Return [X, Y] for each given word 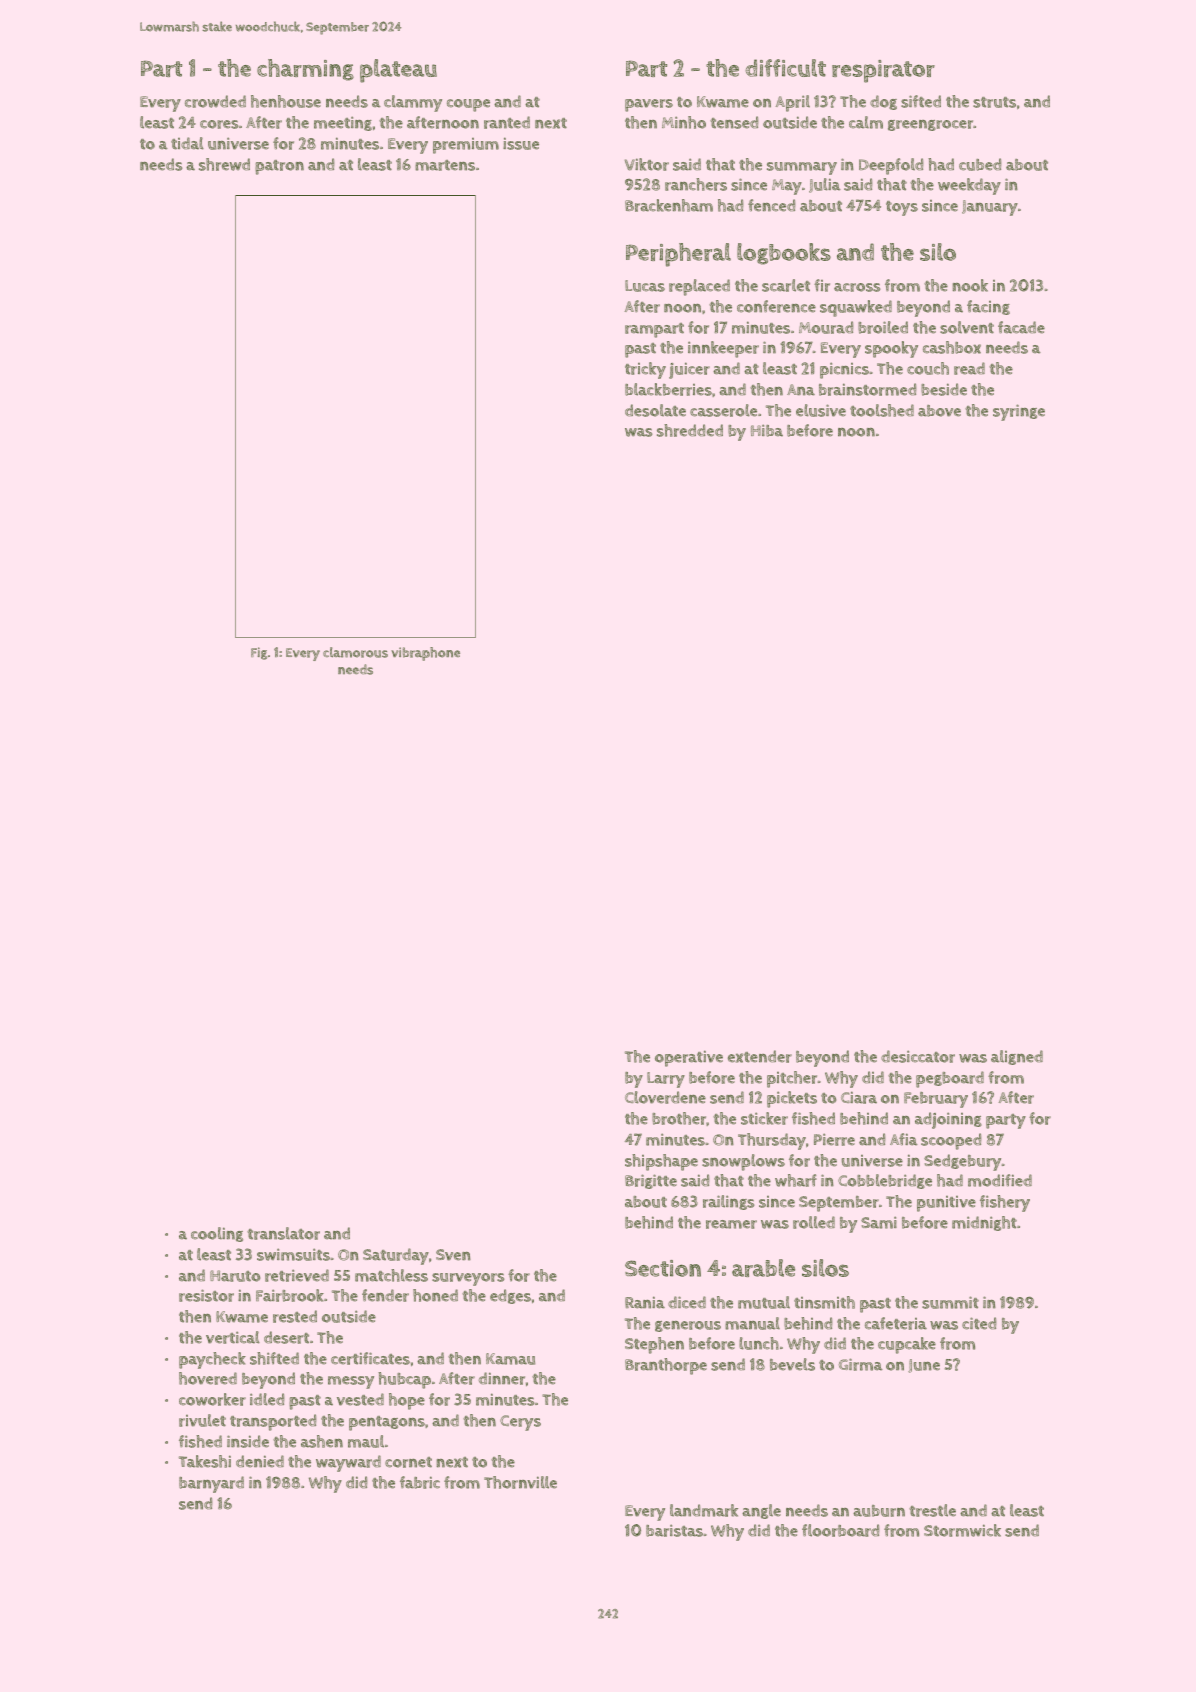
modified [1000, 1180]
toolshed [882, 410]
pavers [649, 105]
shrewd [224, 164]
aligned [1017, 1057]
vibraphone [425, 654]
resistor [206, 1295]
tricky [645, 370]
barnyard [211, 1484]
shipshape [661, 1162]
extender [760, 1056]
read [969, 368]
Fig [259, 653]
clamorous [355, 652]
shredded [690, 430]
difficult [785, 68]
